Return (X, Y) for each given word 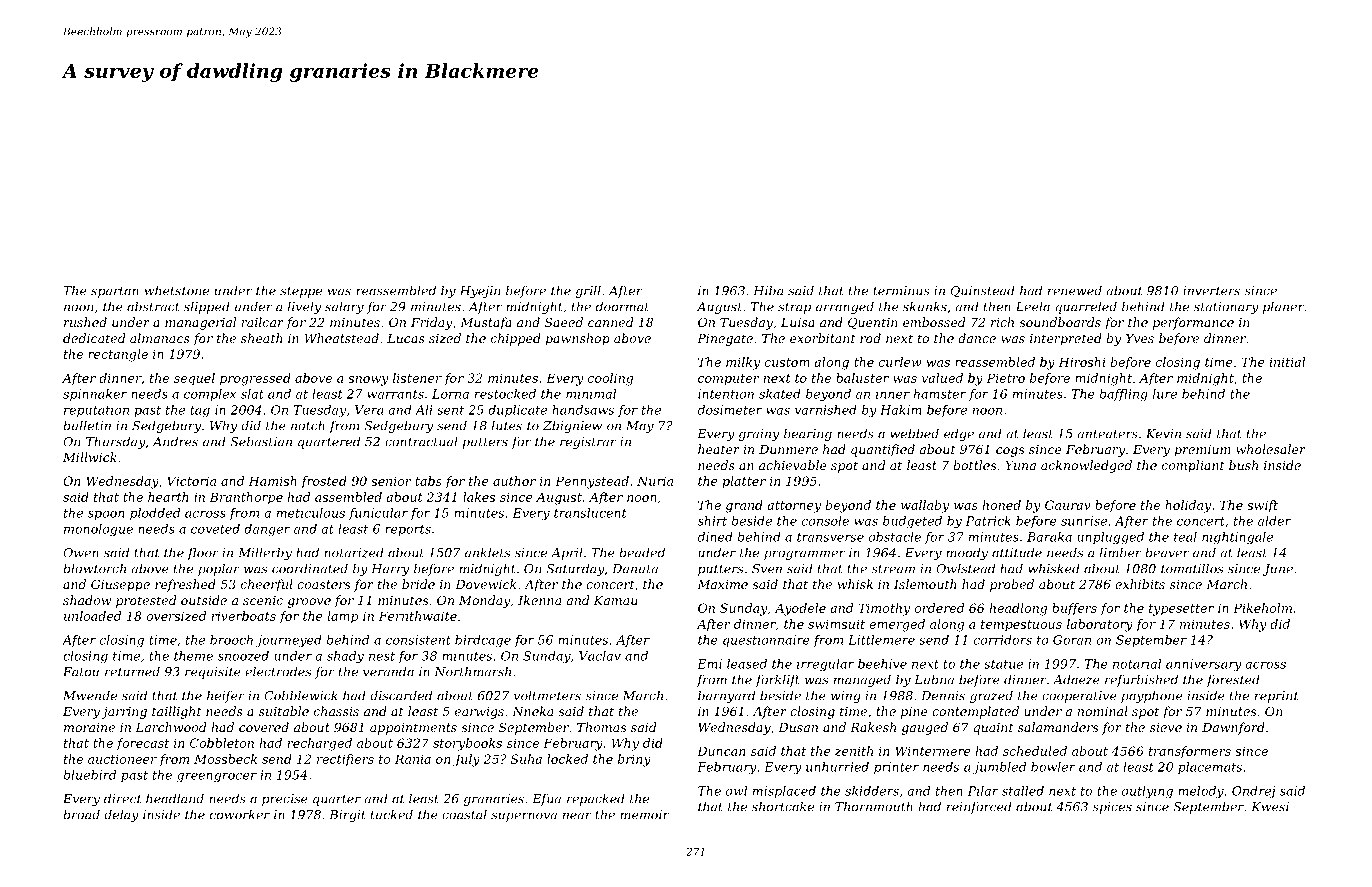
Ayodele (800, 609)
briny (634, 760)
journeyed (289, 641)
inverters (1211, 291)
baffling (1123, 395)
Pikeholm (1262, 608)
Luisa (798, 322)
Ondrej (1254, 792)
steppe (301, 292)
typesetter (1181, 610)
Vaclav (600, 656)
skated (780, 394)
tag (200, 411)
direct (122, 798)
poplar (219, 569)
